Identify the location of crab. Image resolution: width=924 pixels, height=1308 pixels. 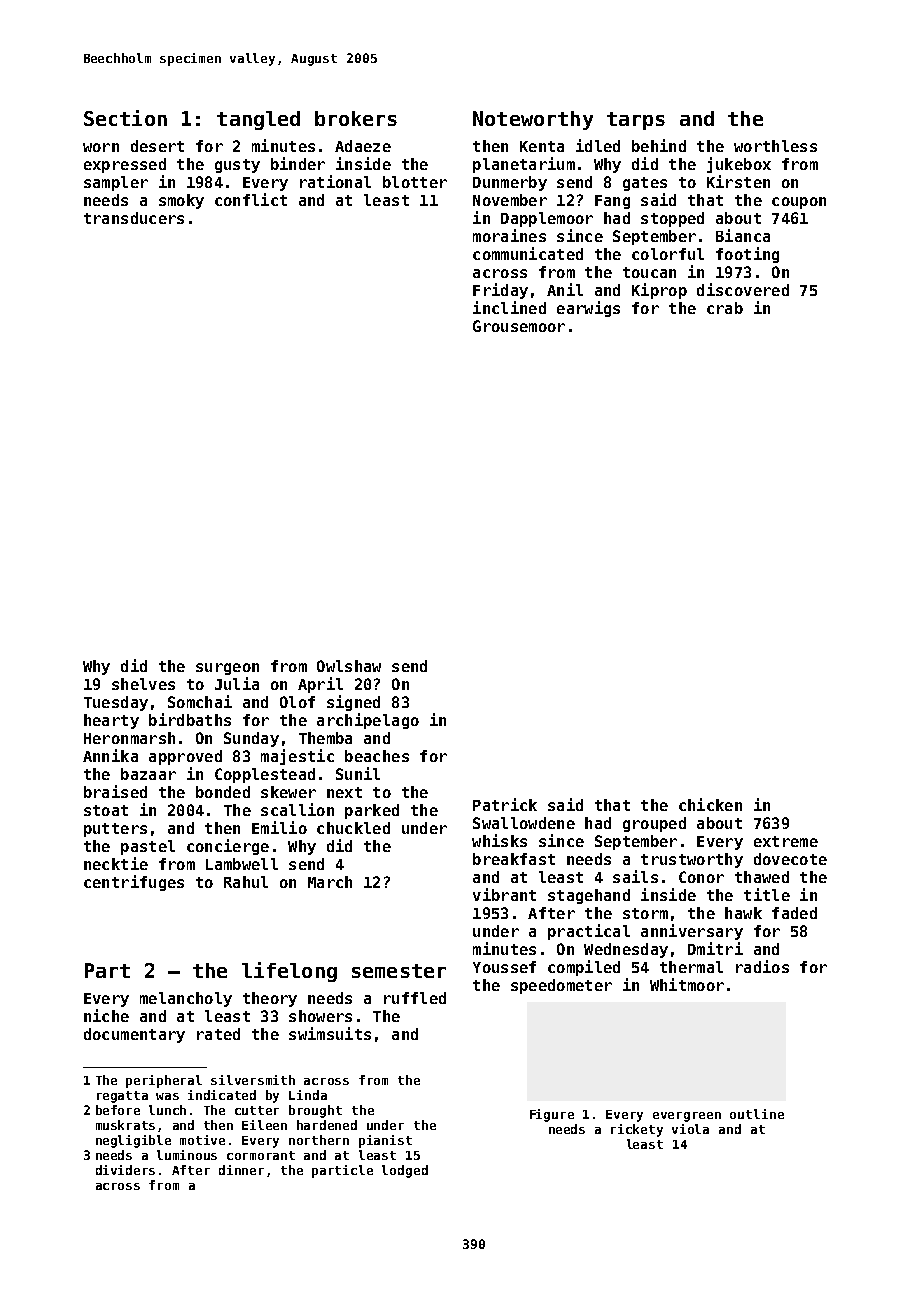
(725, 308).
